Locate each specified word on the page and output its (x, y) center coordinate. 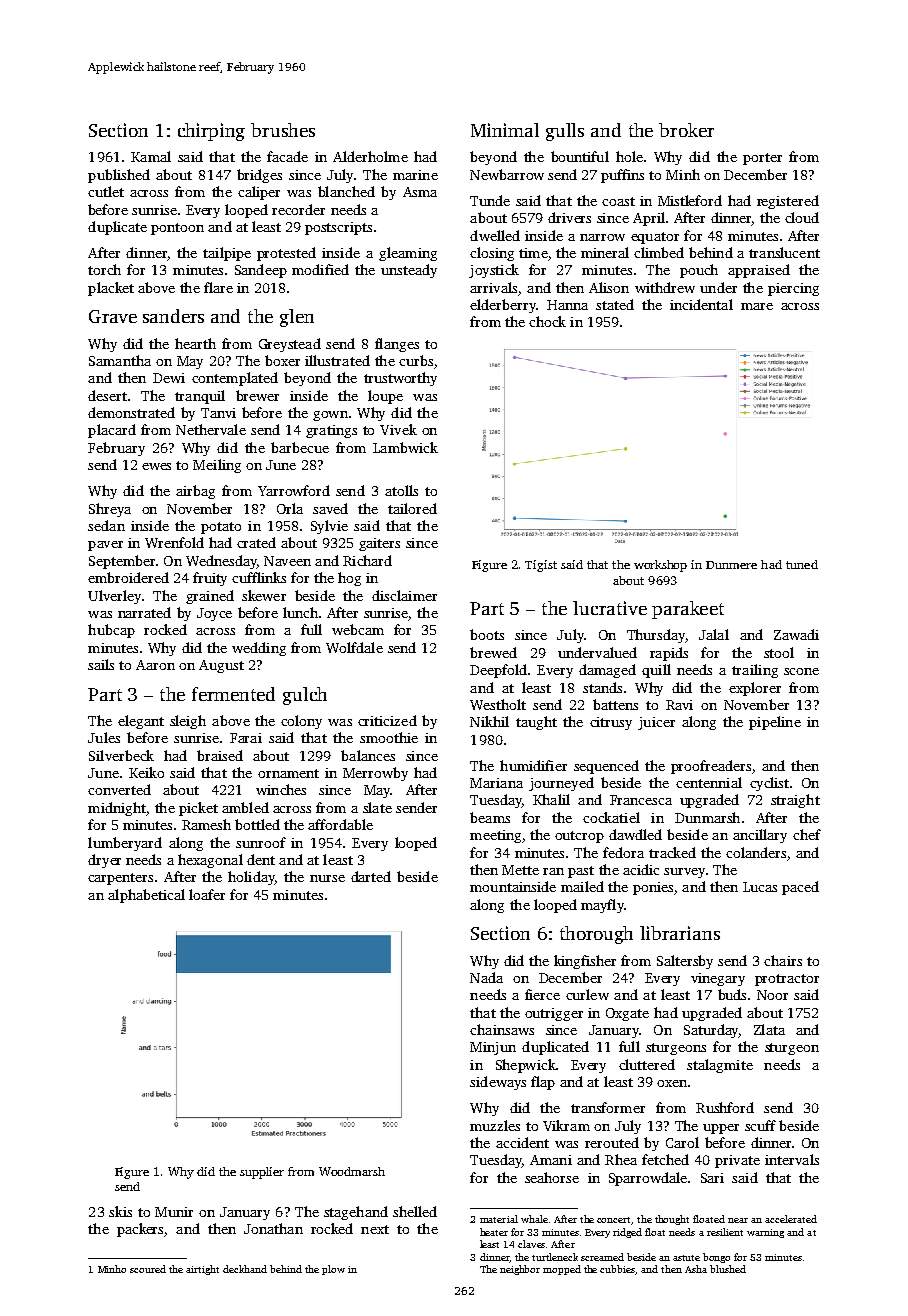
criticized (387, 720)
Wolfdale (354, 647)
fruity (210, 579)
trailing (755, 671)
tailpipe (227, 254)
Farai (246, 738)
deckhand (245, 1269)
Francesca (641, 800)
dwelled (495, 235)
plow (333, 1270)
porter (762, 159)
